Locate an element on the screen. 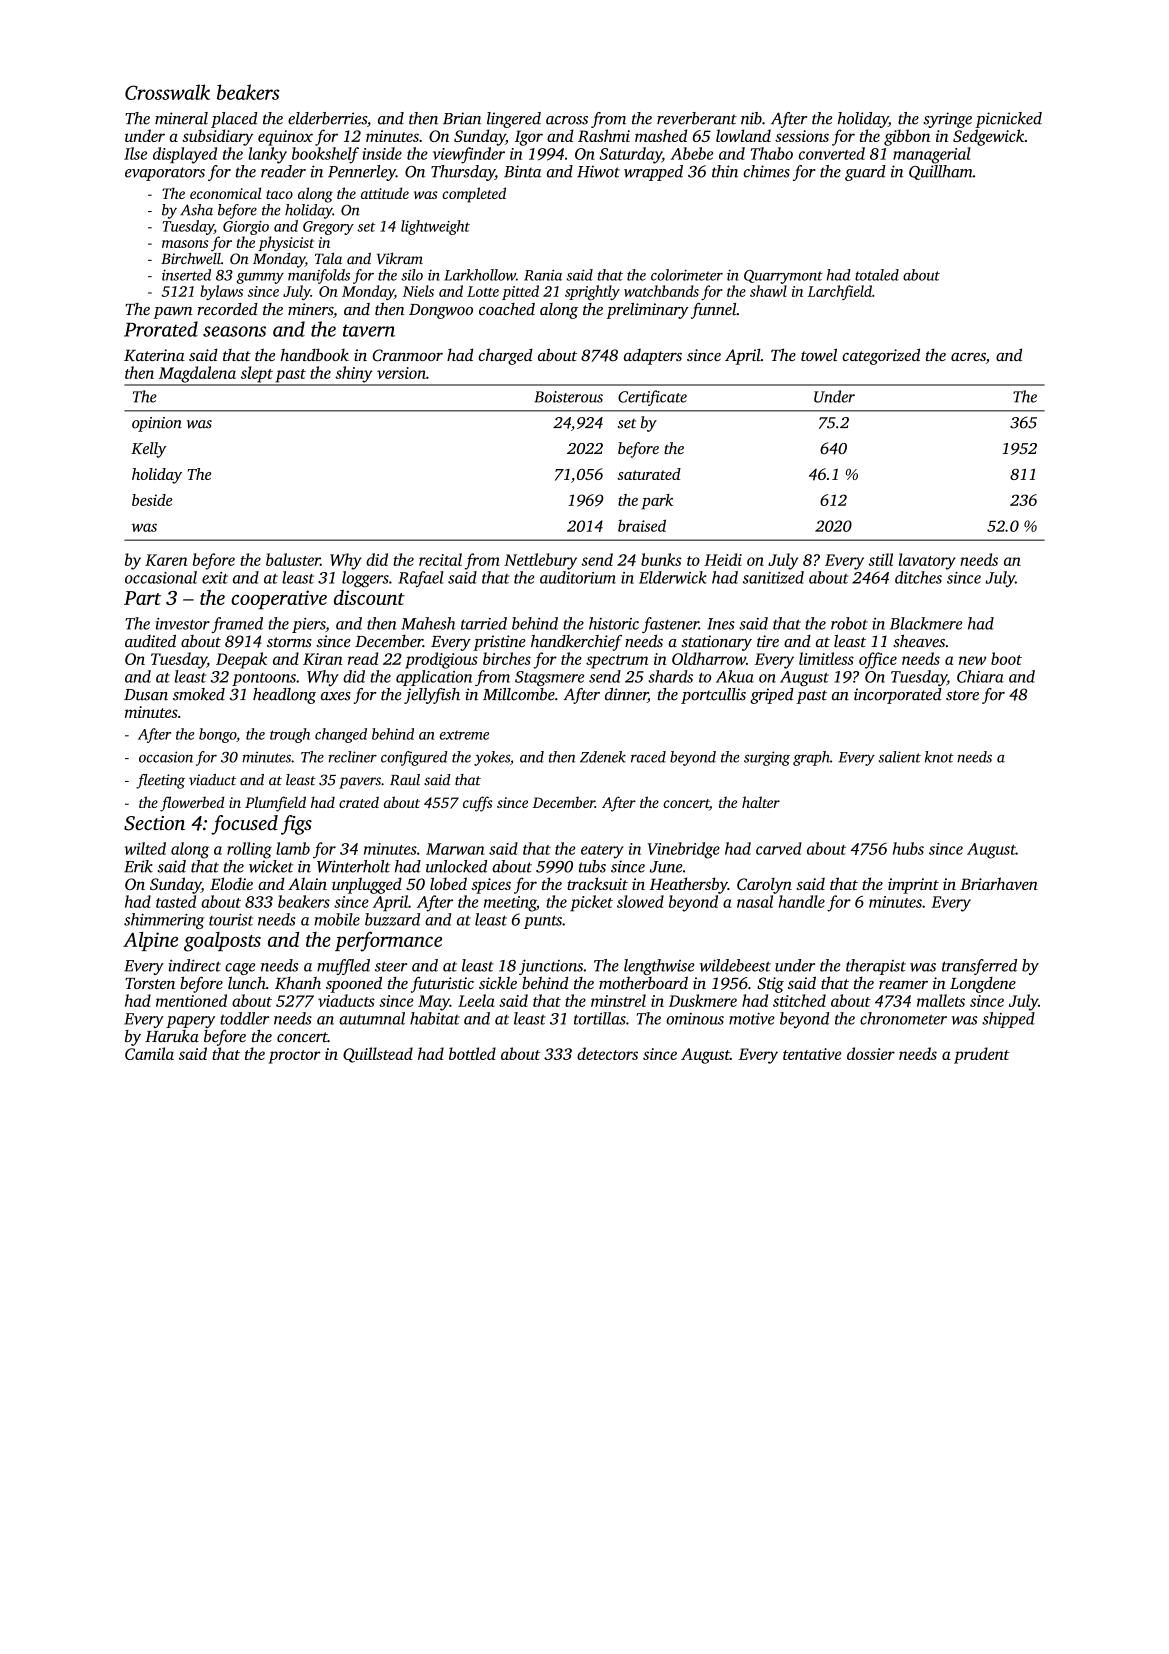  slowed is located at coordinates (640, 901).
